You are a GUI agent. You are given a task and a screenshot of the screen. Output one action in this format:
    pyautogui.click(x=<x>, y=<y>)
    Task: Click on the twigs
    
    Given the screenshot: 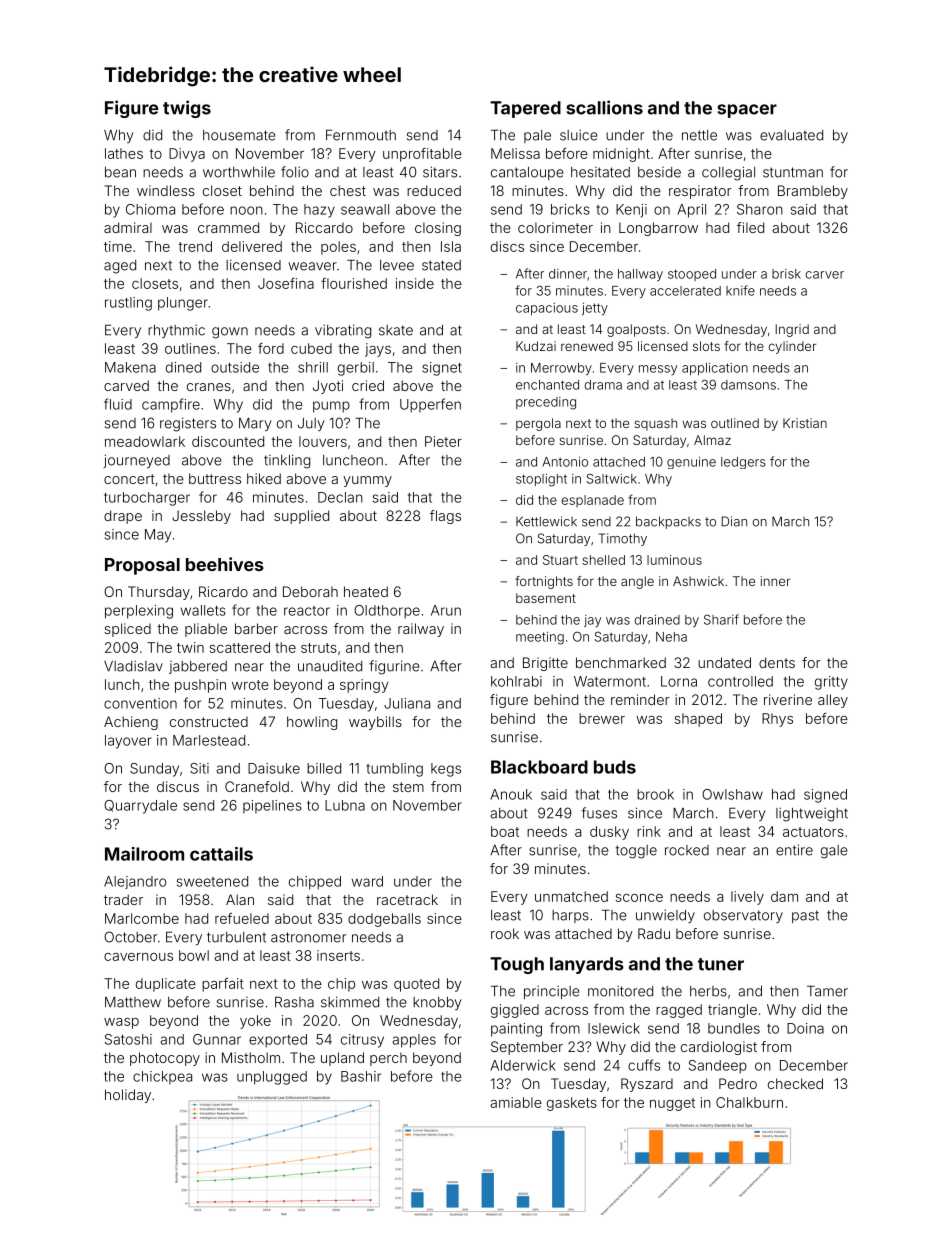 What is the action you would take?
    pyautogui.click(x=187, y=109)
